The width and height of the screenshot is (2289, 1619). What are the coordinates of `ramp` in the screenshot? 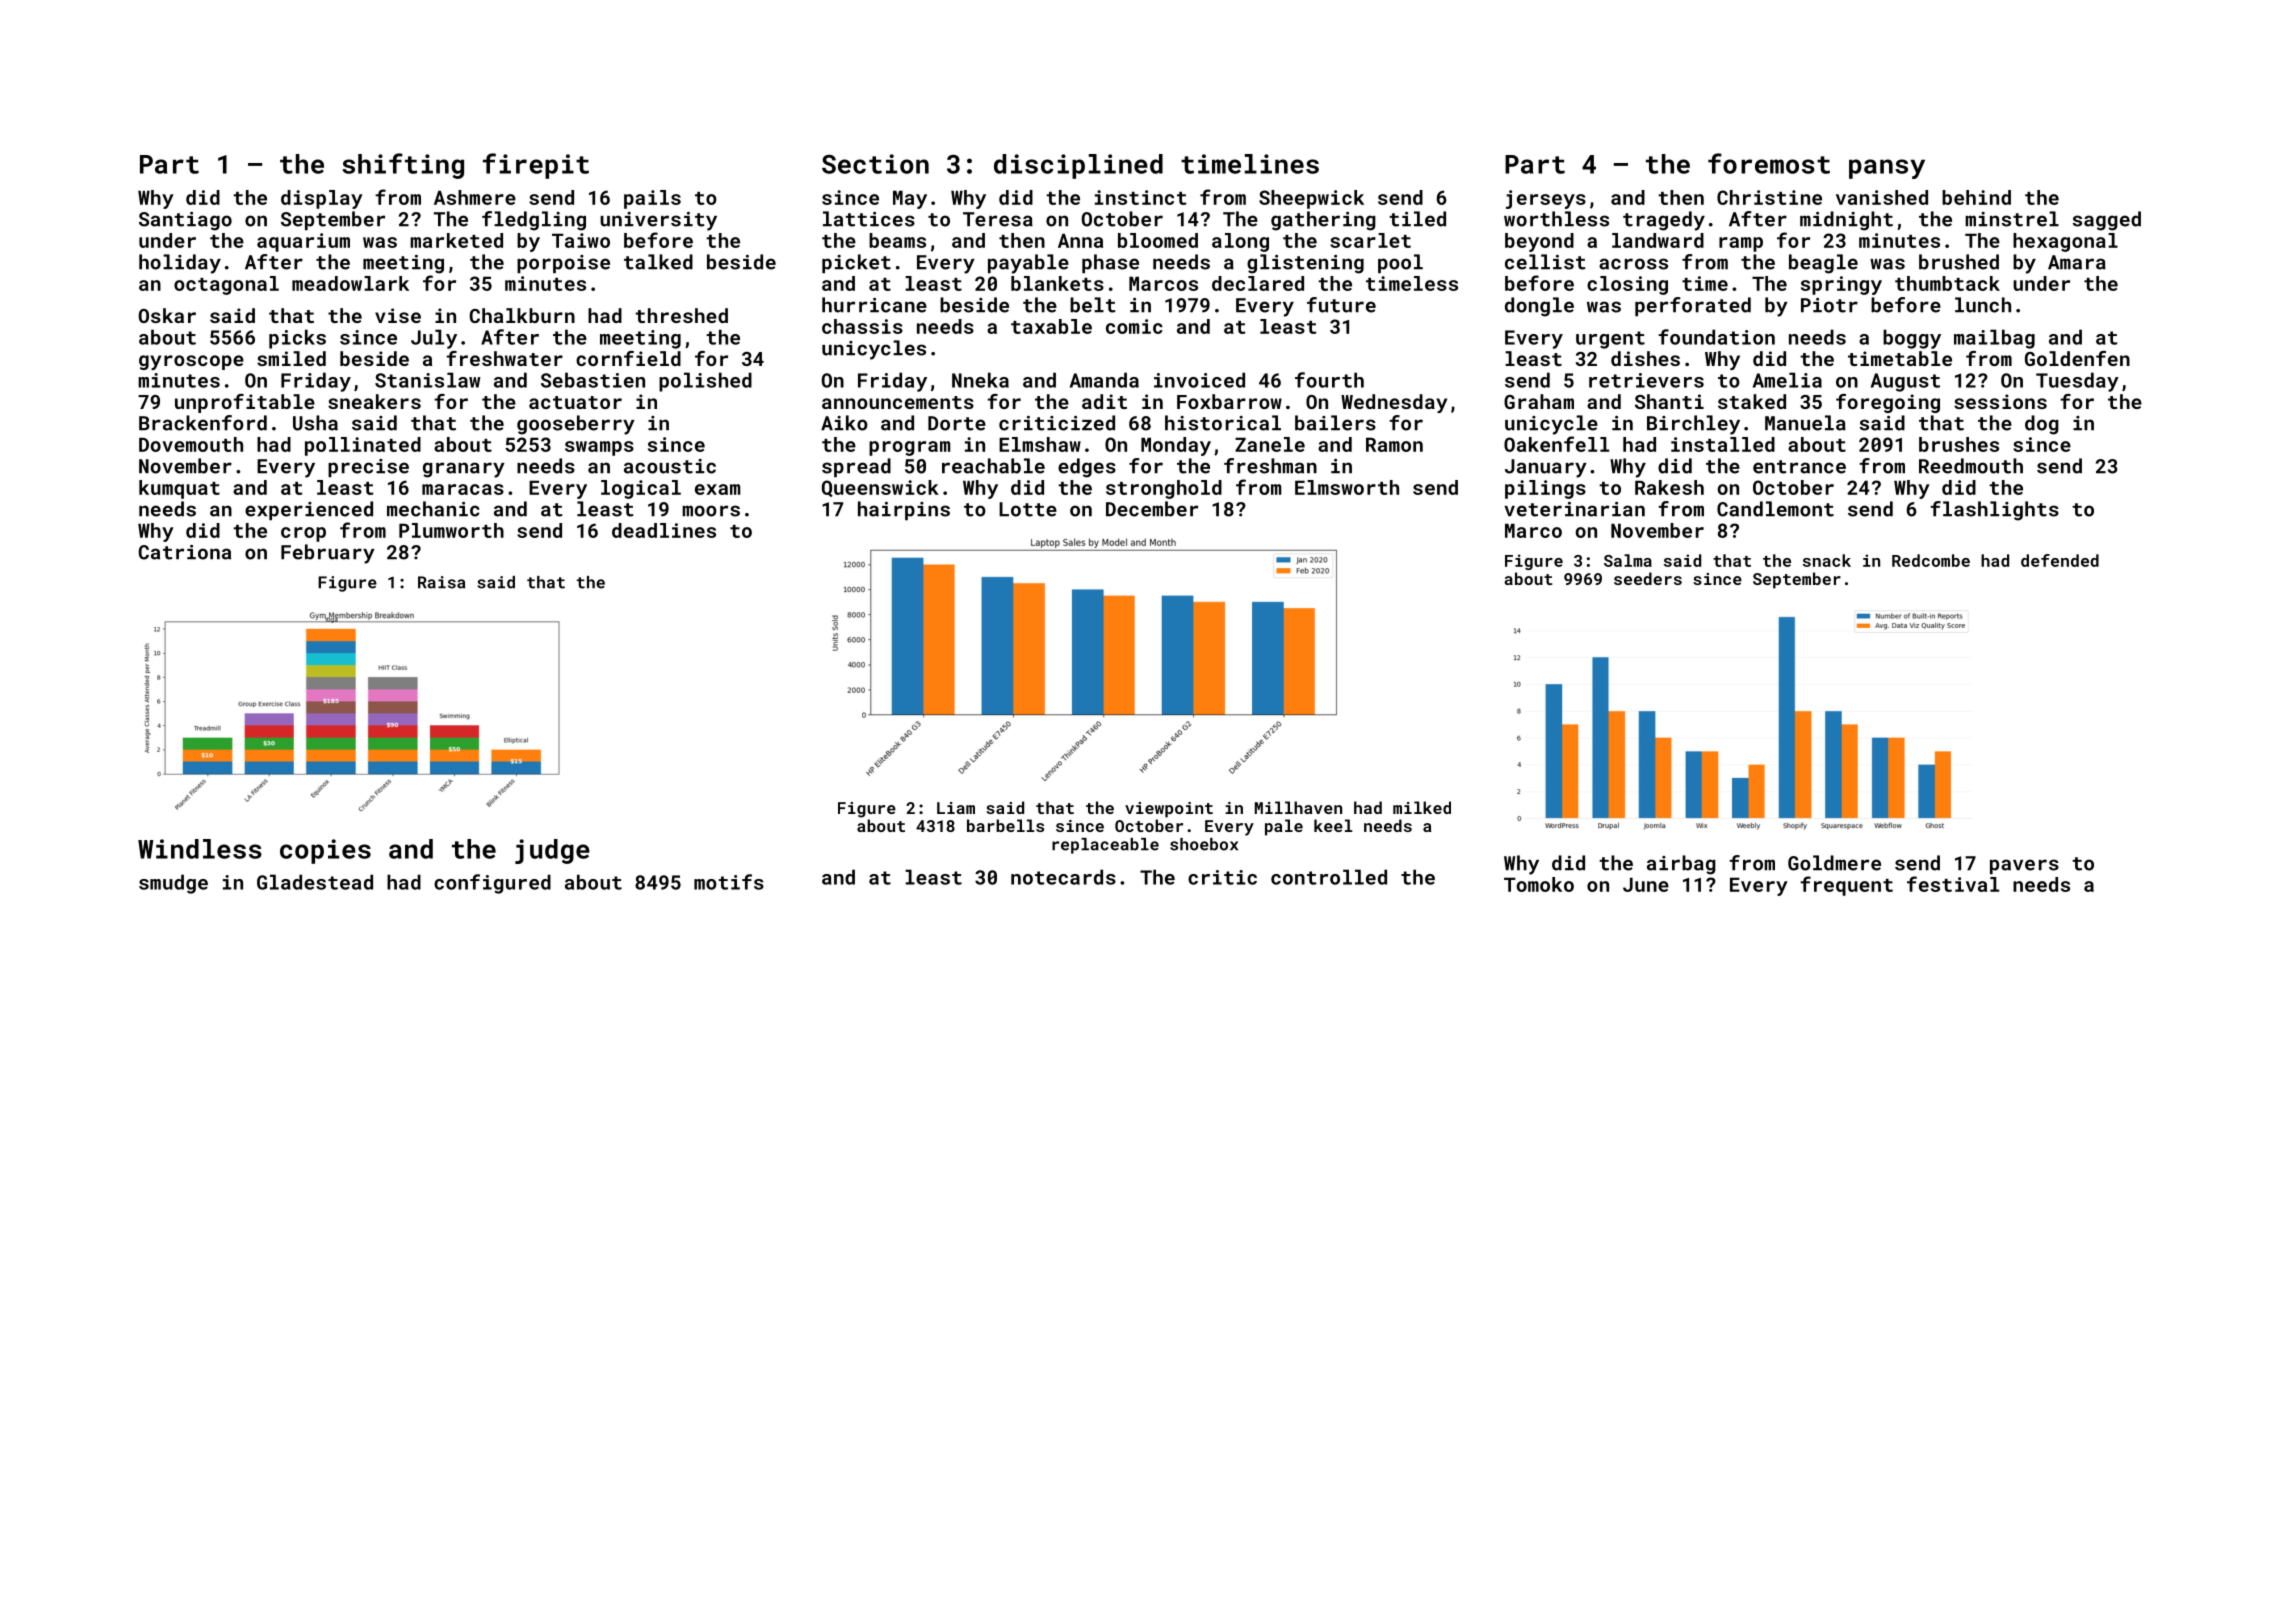 It's located at (1741, 244).
